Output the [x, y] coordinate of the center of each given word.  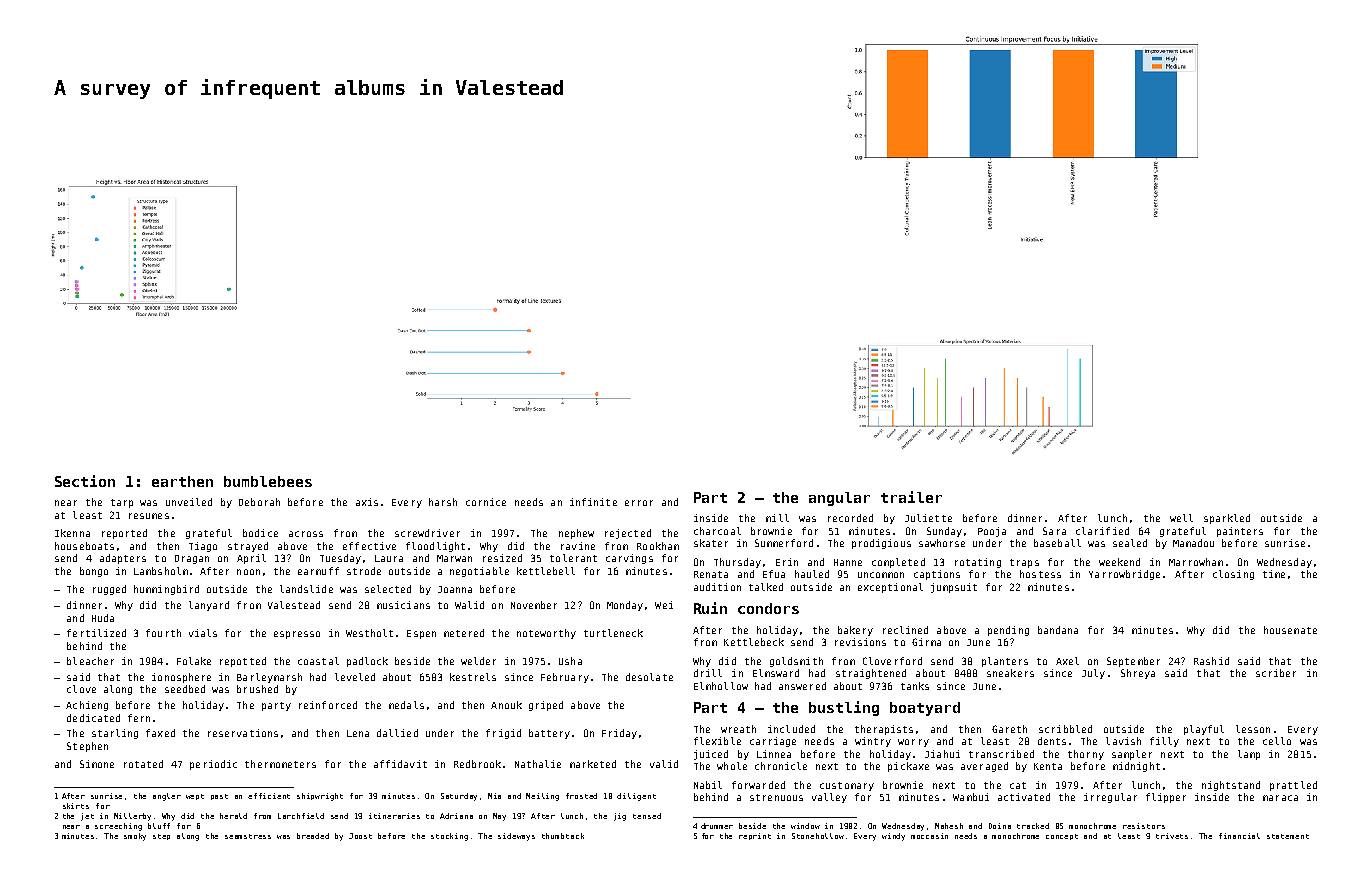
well [1181, 518]
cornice [486, 502]
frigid [503, 734]
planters [1005, 662]
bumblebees [268, 481]
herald [233, 816]
